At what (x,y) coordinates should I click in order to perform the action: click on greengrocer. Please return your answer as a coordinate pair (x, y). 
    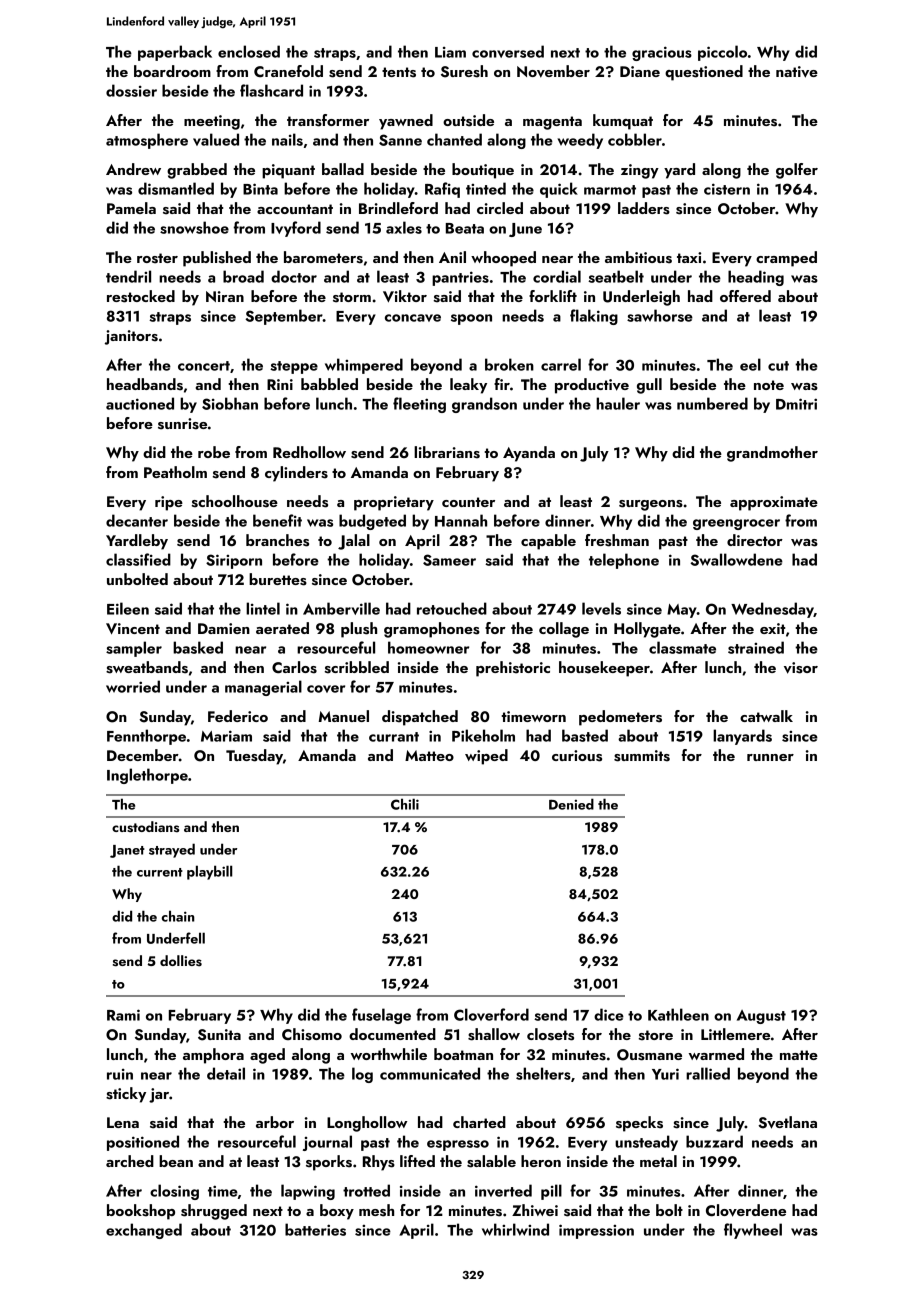
    Looking at the image, I should click on (736, 524).
